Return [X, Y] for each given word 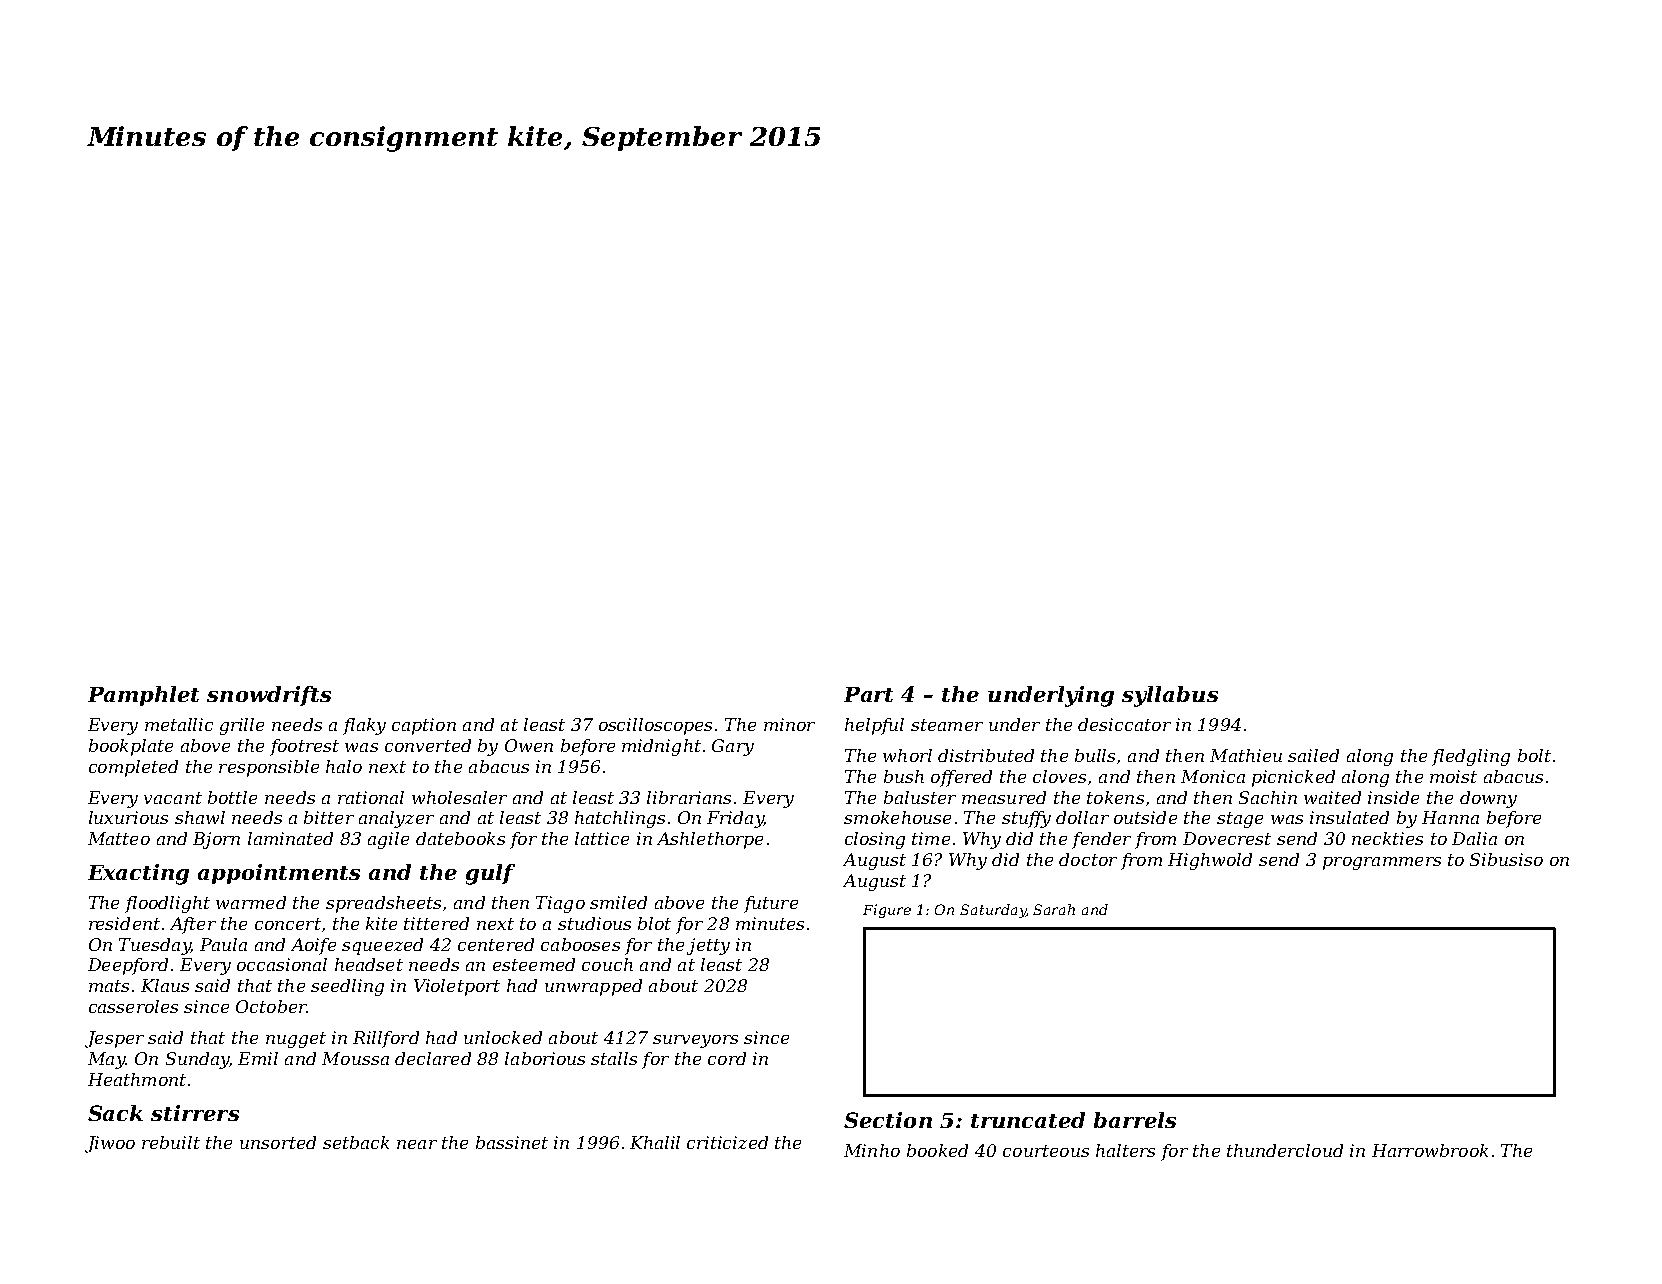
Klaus [165, 985]
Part [868, 694]
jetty [708, 946]
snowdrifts [269, 696]
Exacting [138, 874]
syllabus [1170, 696]
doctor [1088, 859]
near [417, 1144]
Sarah [1054, 909]
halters [1125, 1150]
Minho [872, 1150]
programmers [1382, 863]
